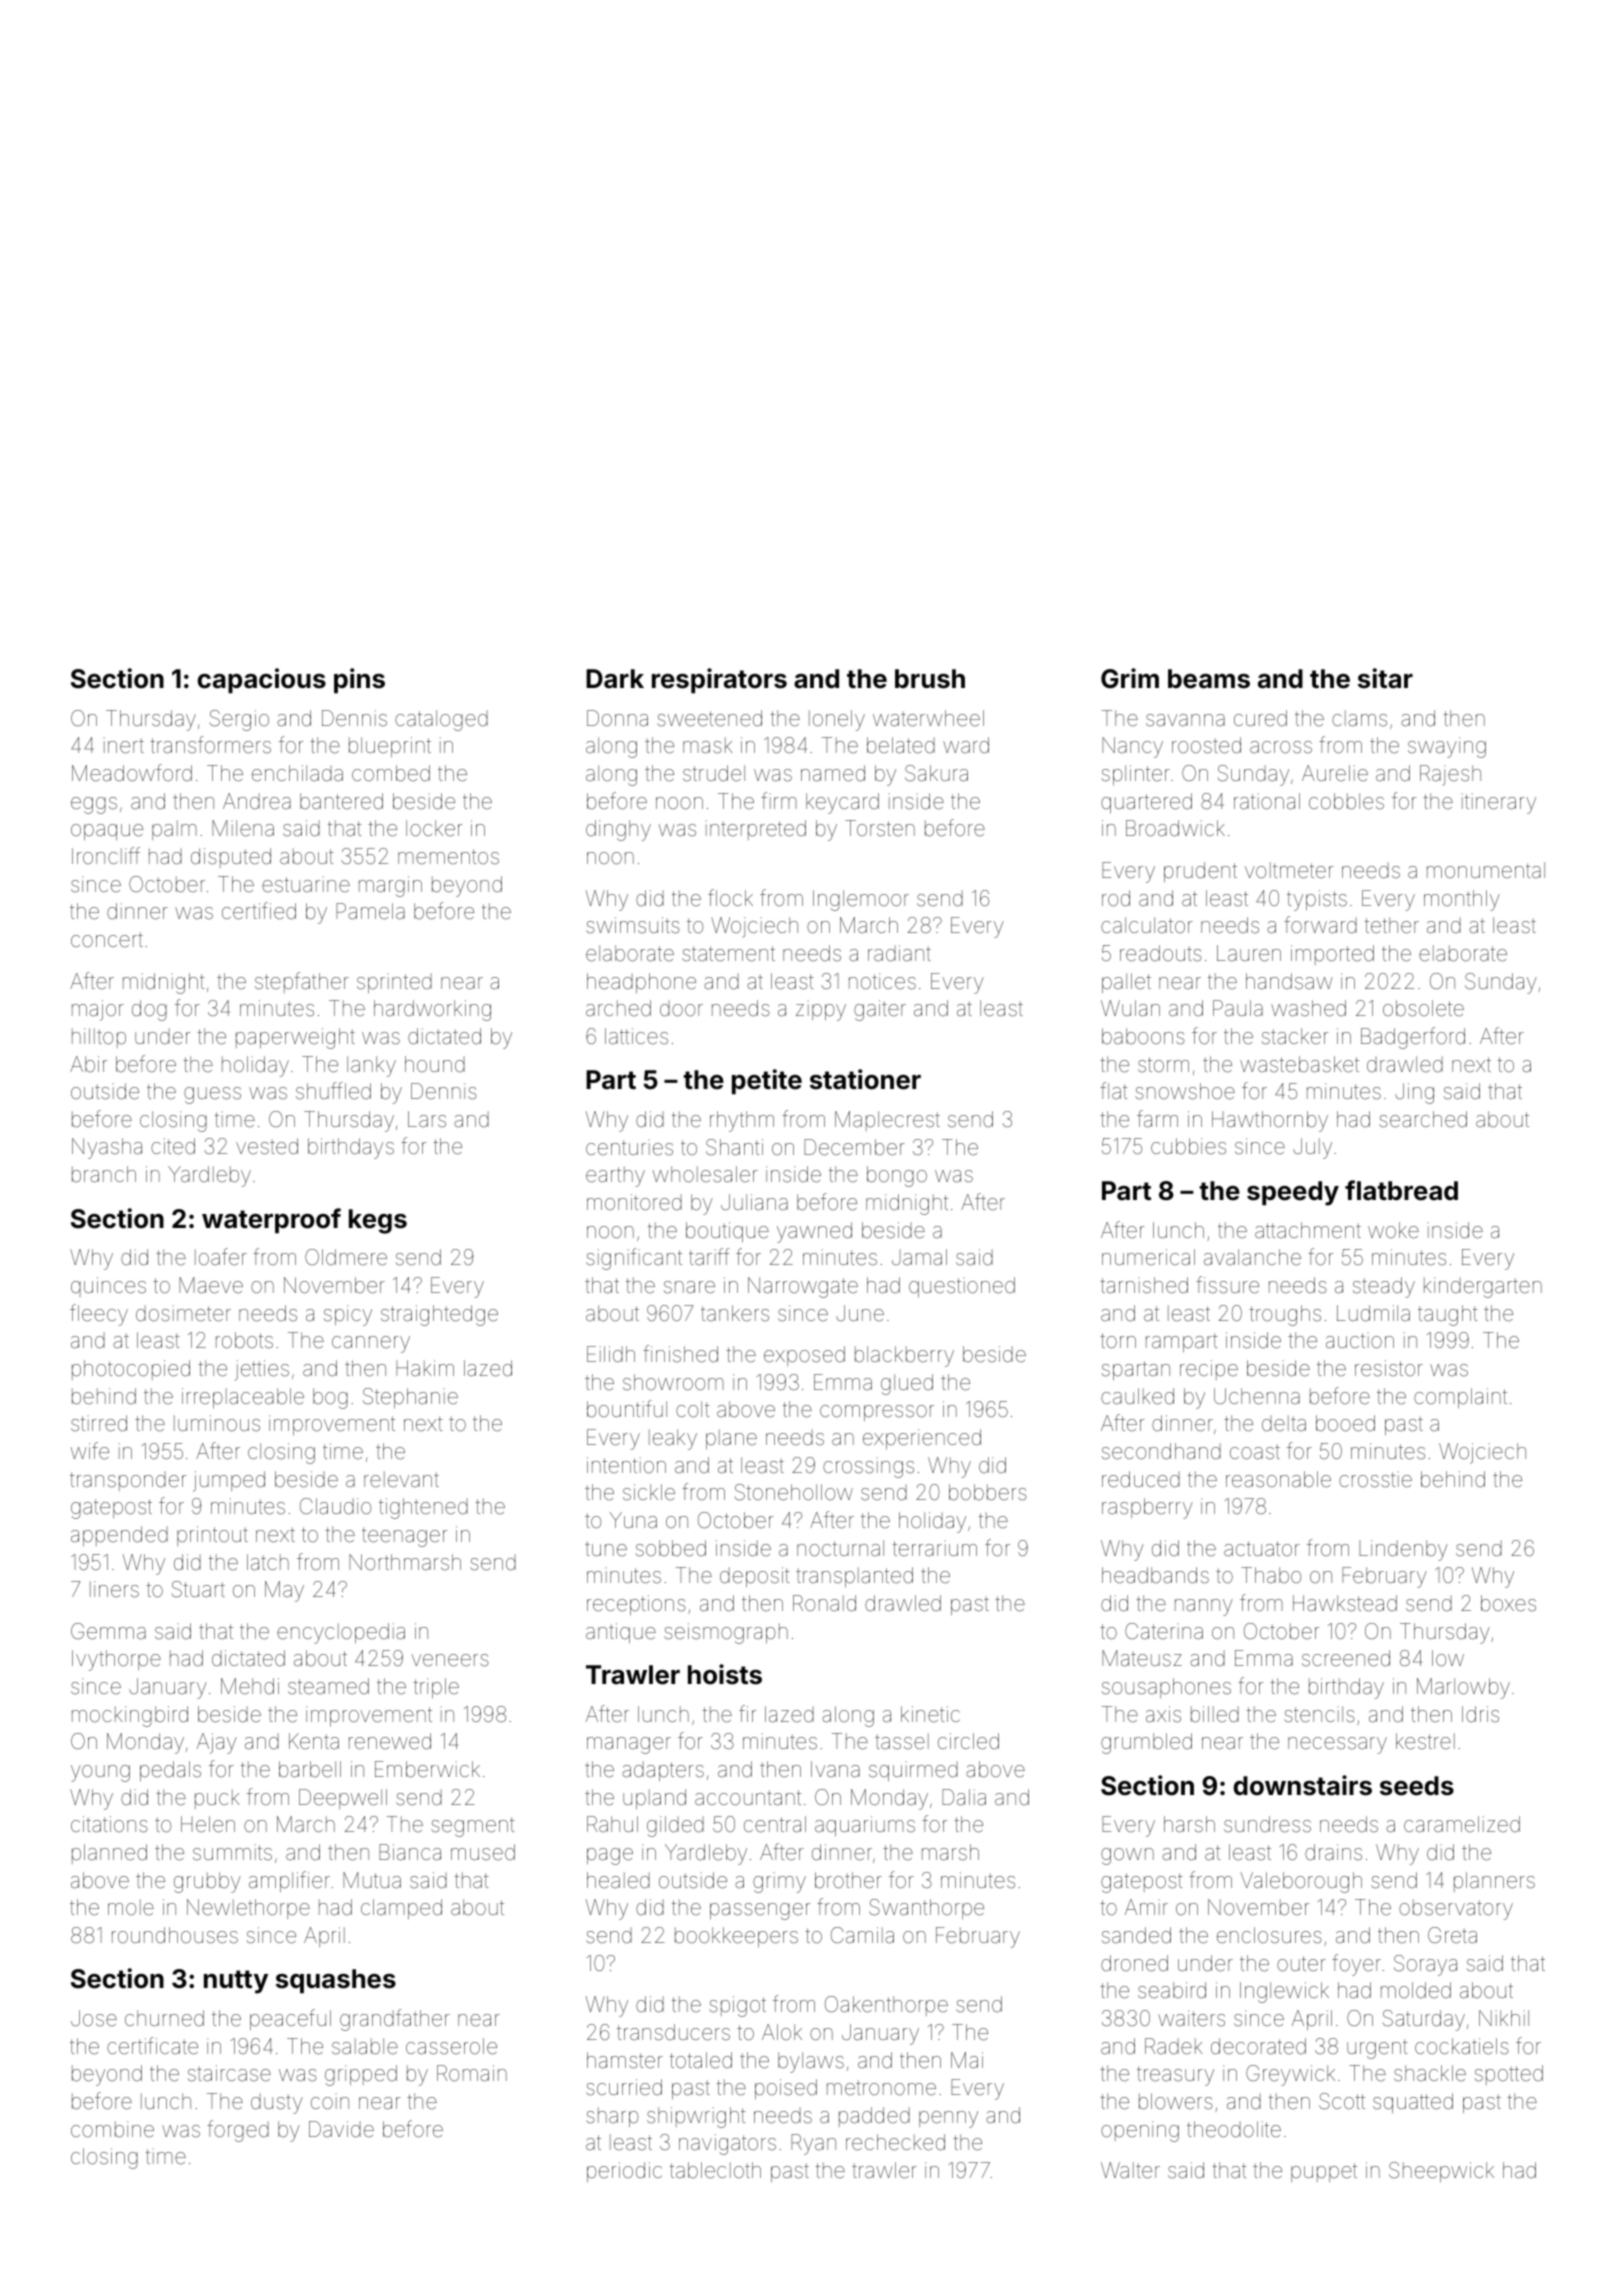 Image resolution: width=1620 pixels, height=2292 pixels. I want to click on May, so click(284, 1591).
